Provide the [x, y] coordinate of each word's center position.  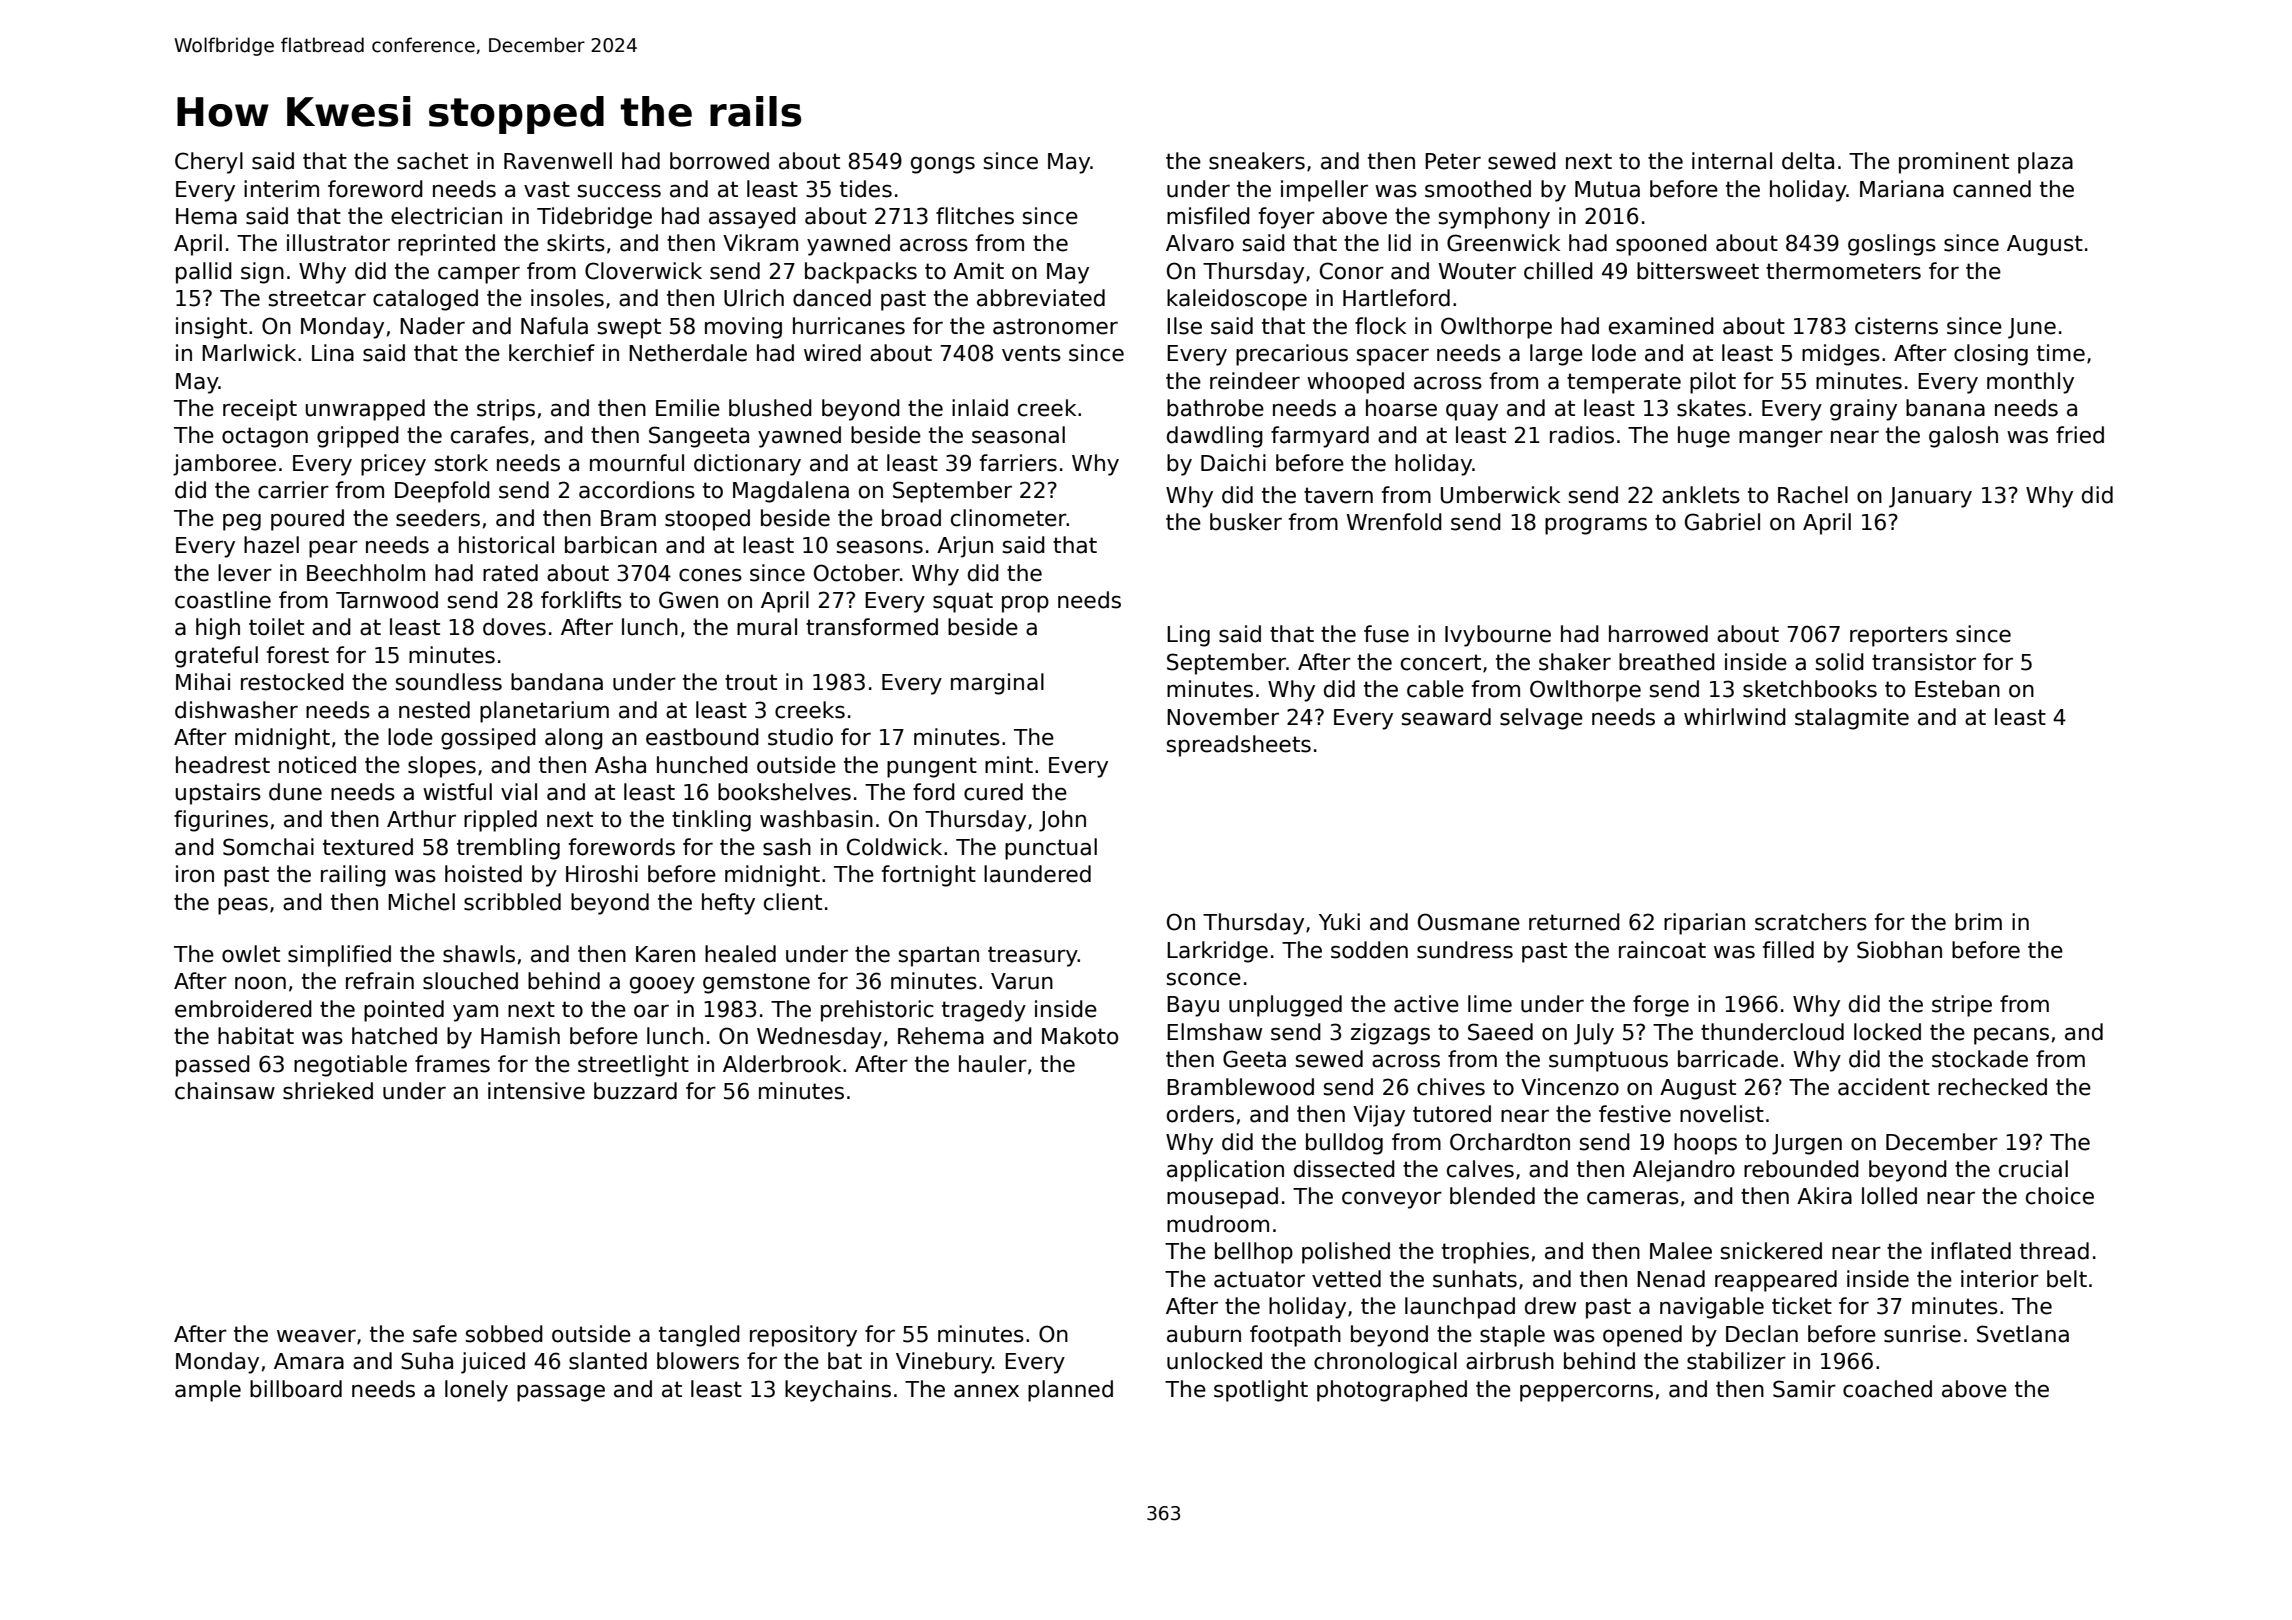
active [1426, 1004]
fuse [1386, 634]
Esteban [1957, 689]
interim [281, 189]
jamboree [224, 465]
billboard [296, 1389]
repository [803, 1336]
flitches [975, 216]
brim [1978, 922]
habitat [256, 1036]
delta [1808, 161]
